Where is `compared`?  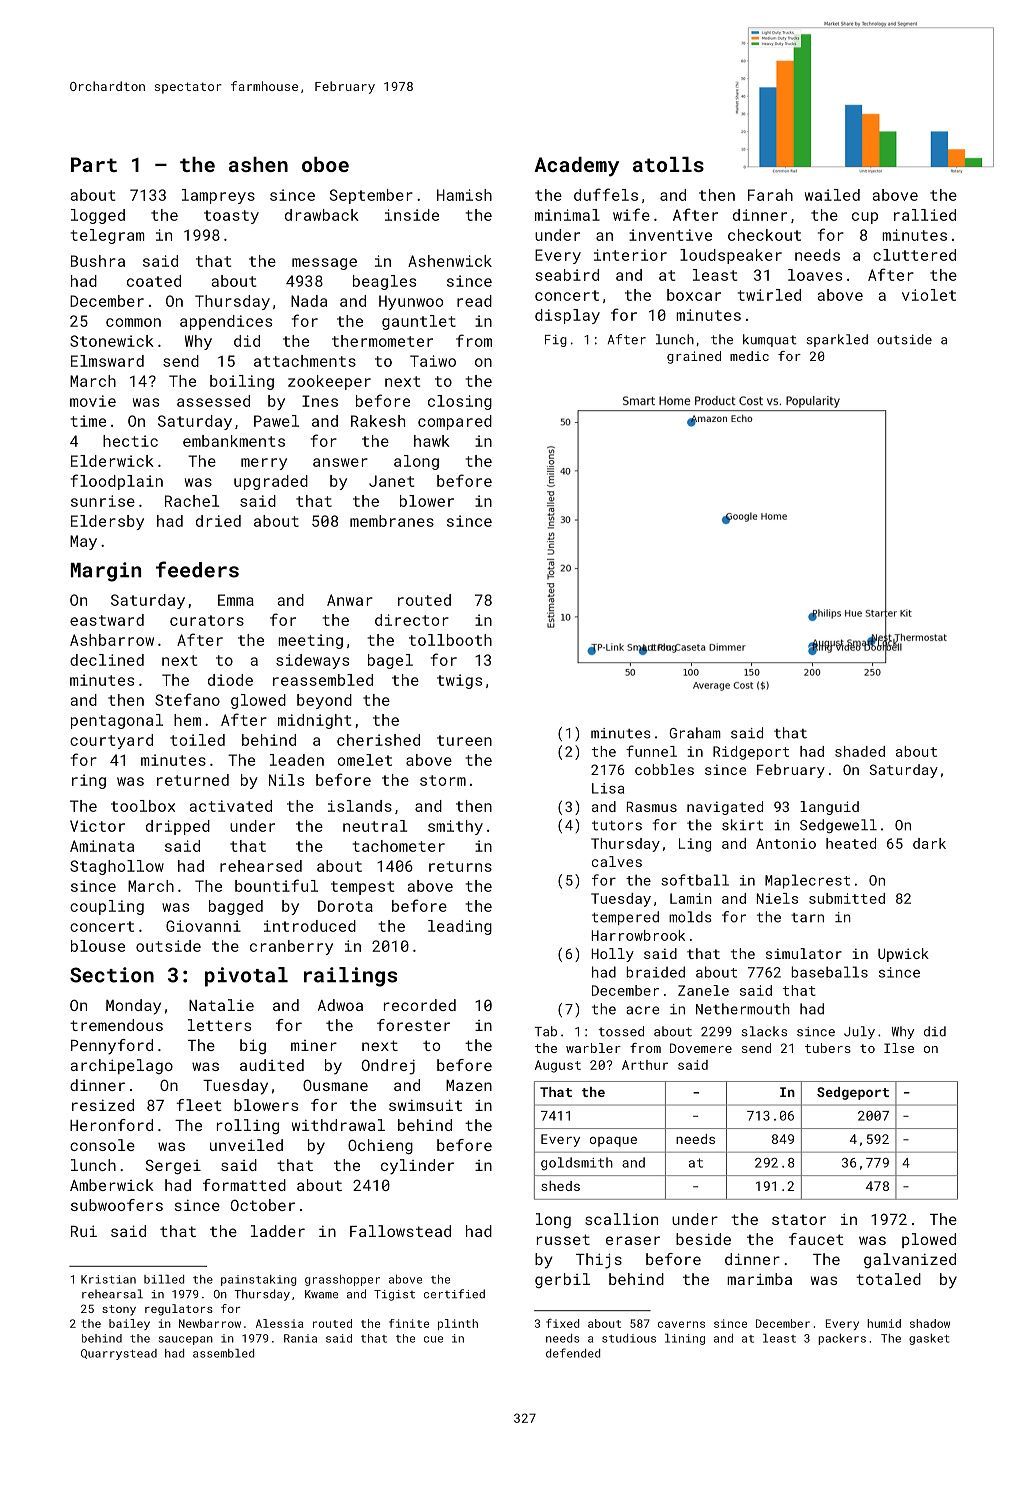 compared is located at coordinates (455, 422).
